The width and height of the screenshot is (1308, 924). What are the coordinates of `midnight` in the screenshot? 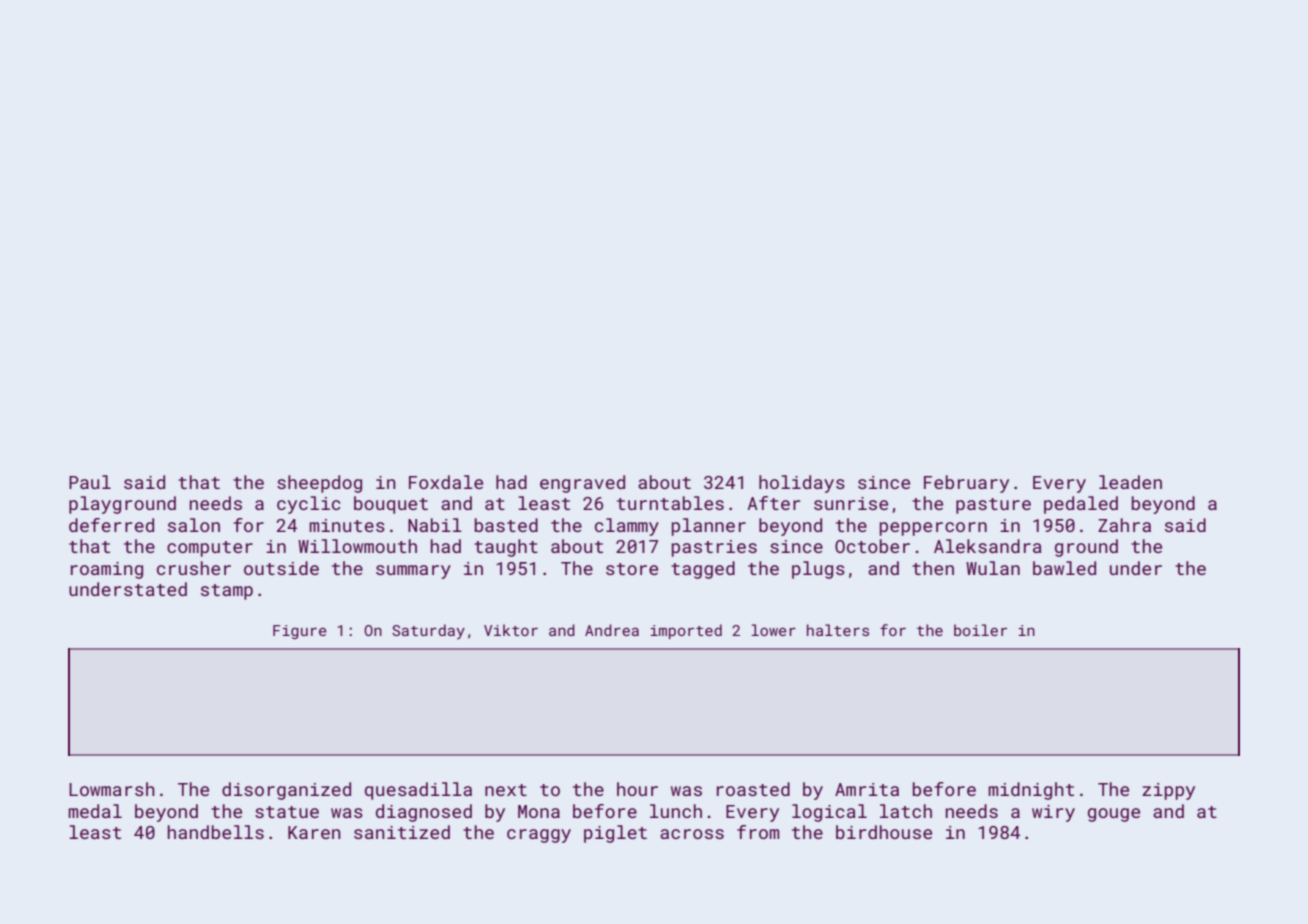 It's located at (1031, 791).
